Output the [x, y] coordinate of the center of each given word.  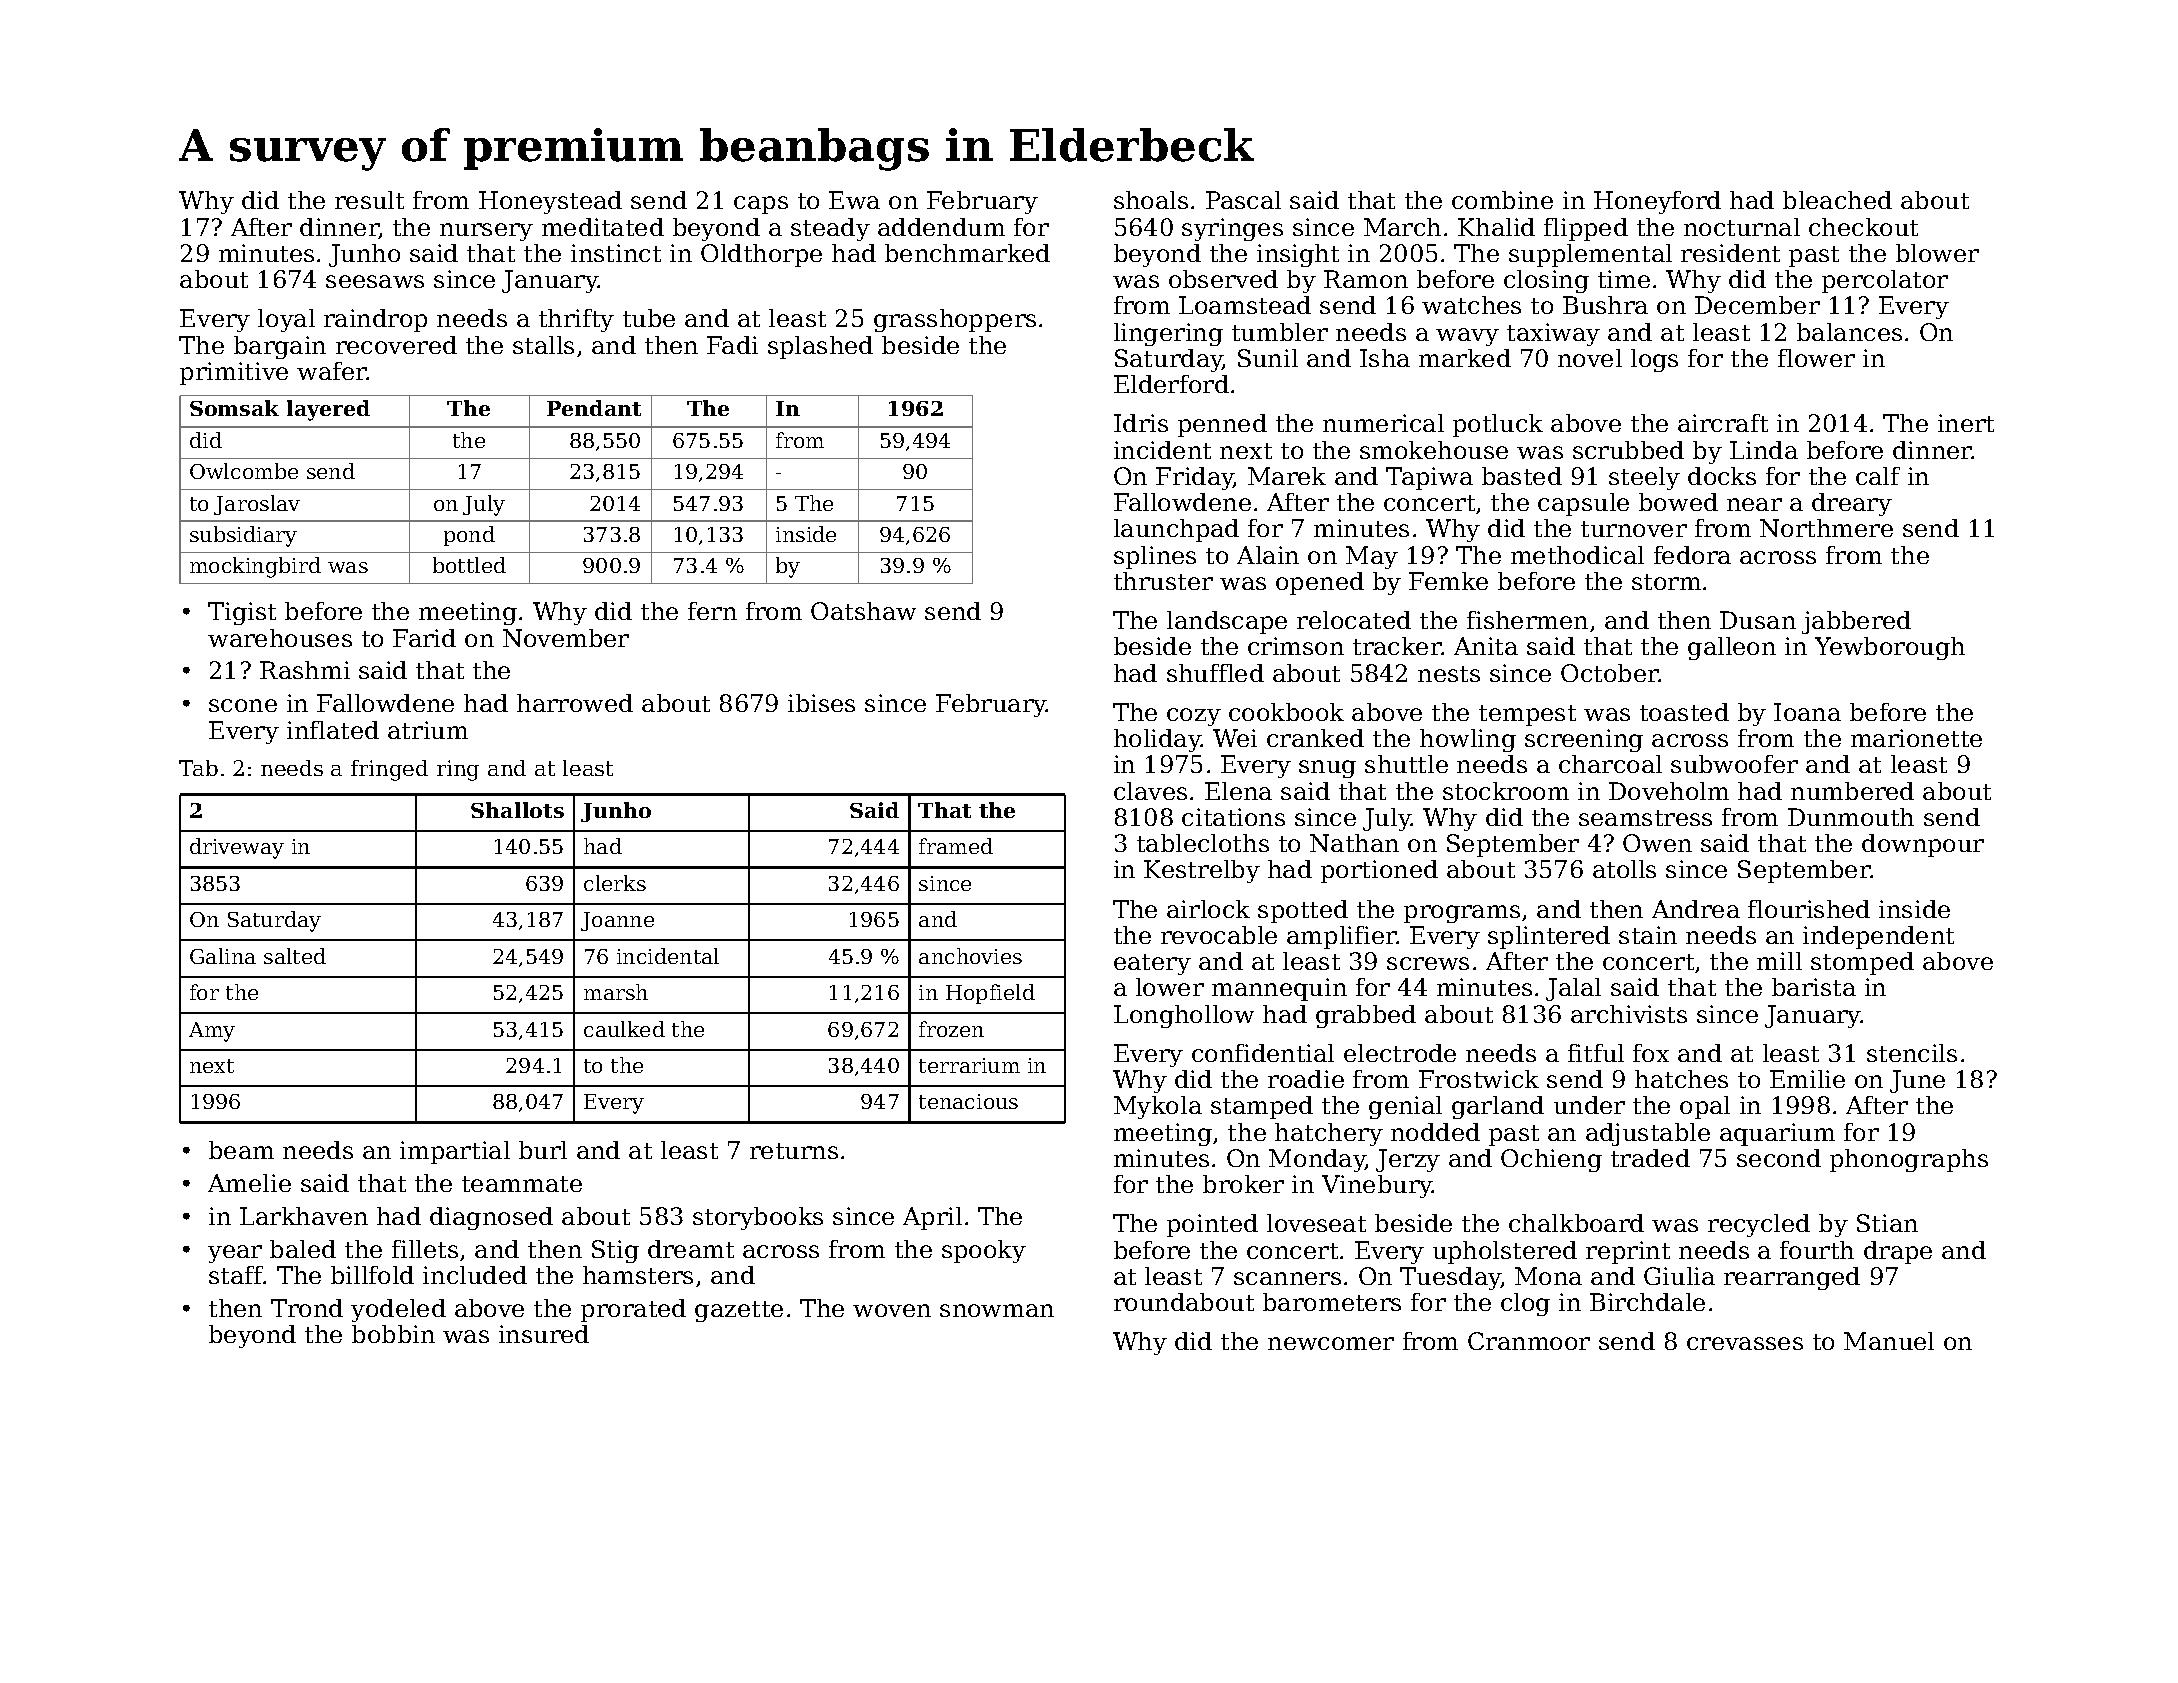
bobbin [393, 1334]
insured [544, 1334]
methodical [1577, 555]
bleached [1837, 200]
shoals [1151, 200]
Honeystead [550, 202]
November [566, 638]
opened [1320, 583]
